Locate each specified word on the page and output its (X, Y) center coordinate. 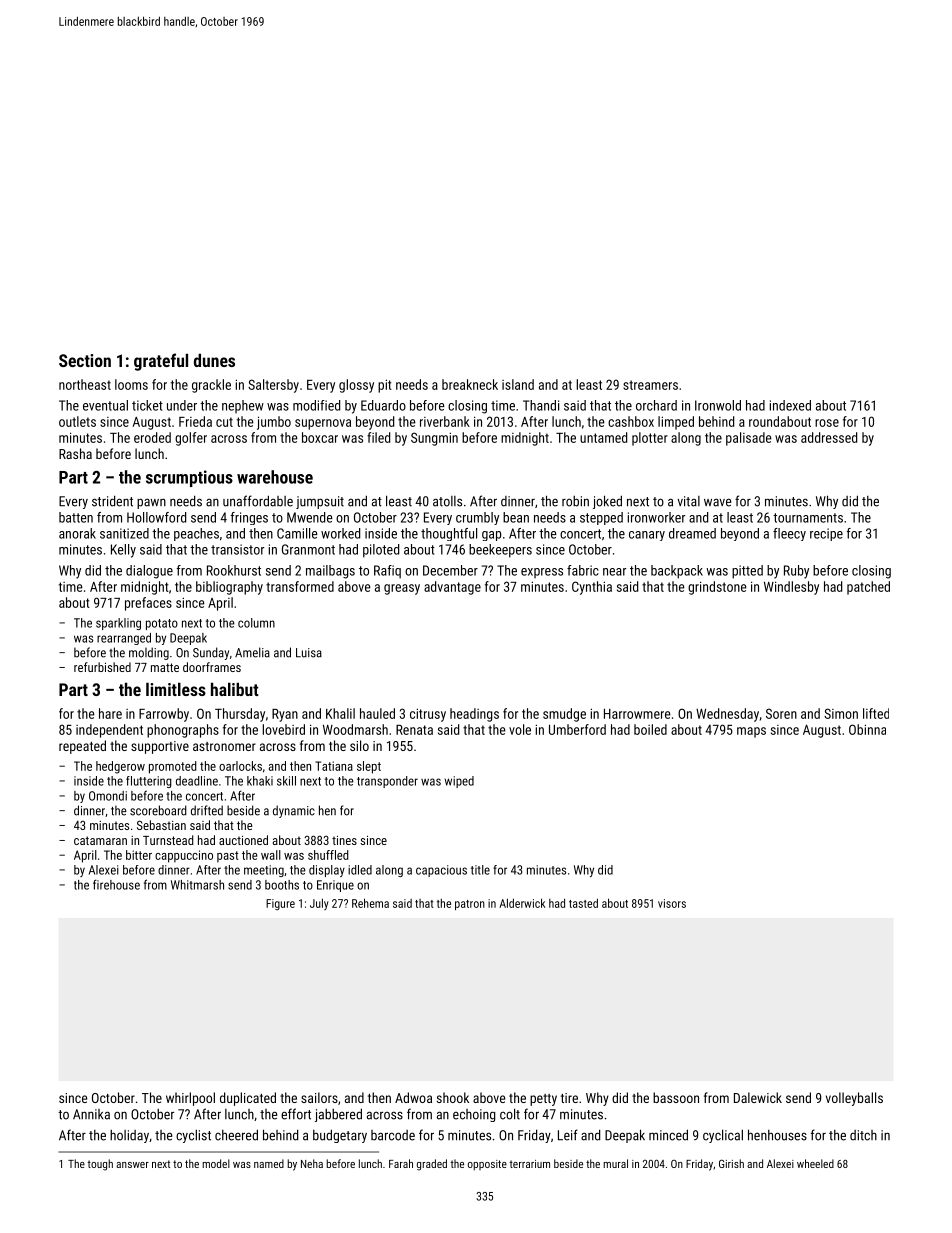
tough (100, 1165)
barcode (393, 1135)
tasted (583, 903)
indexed (790, 405)
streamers (650, 385)
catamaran (100, 840)
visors (672, 903)
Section (85, 360)
